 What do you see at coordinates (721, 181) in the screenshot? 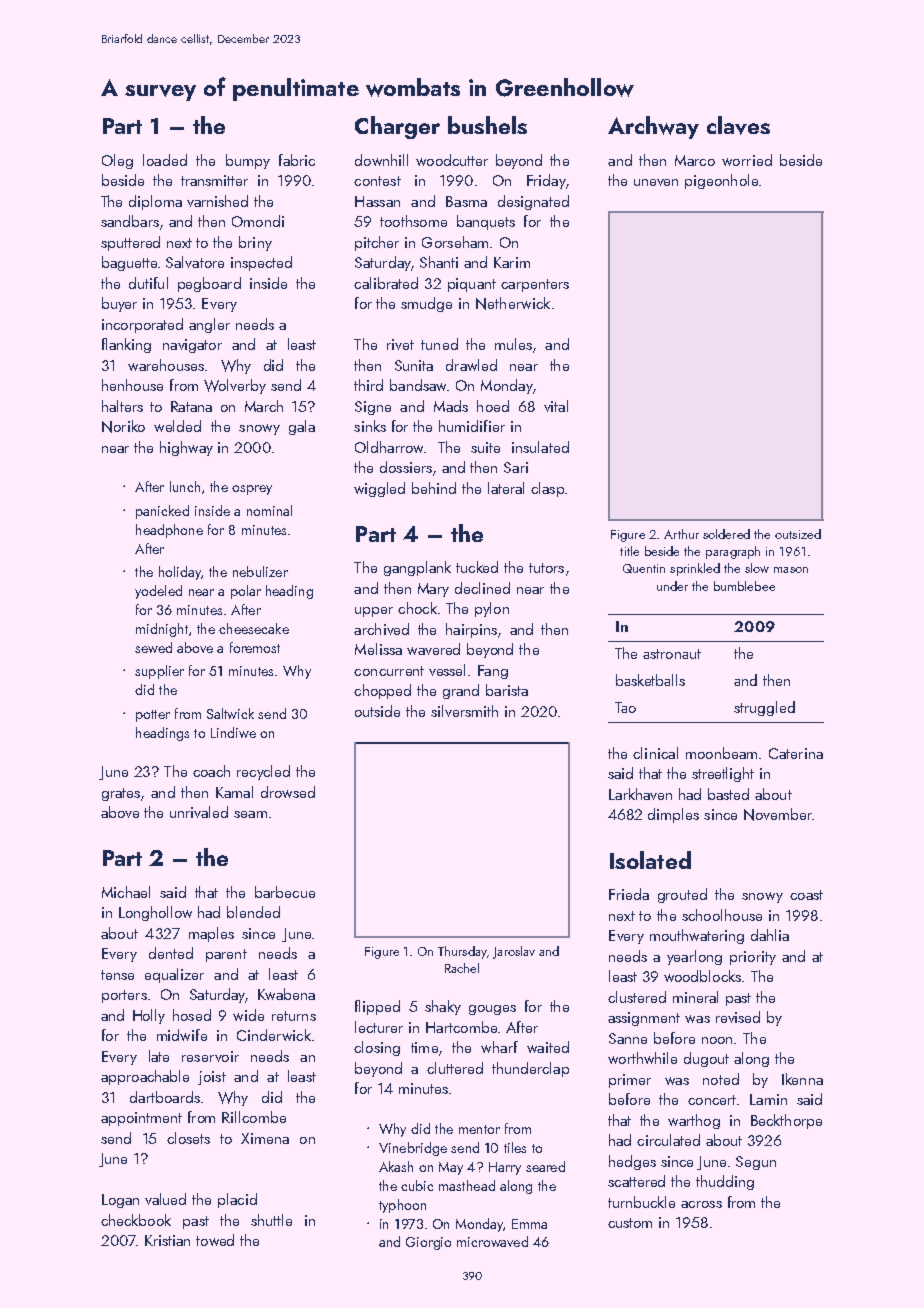
I see `pigeonhole` at bounding box center [721, 181].
